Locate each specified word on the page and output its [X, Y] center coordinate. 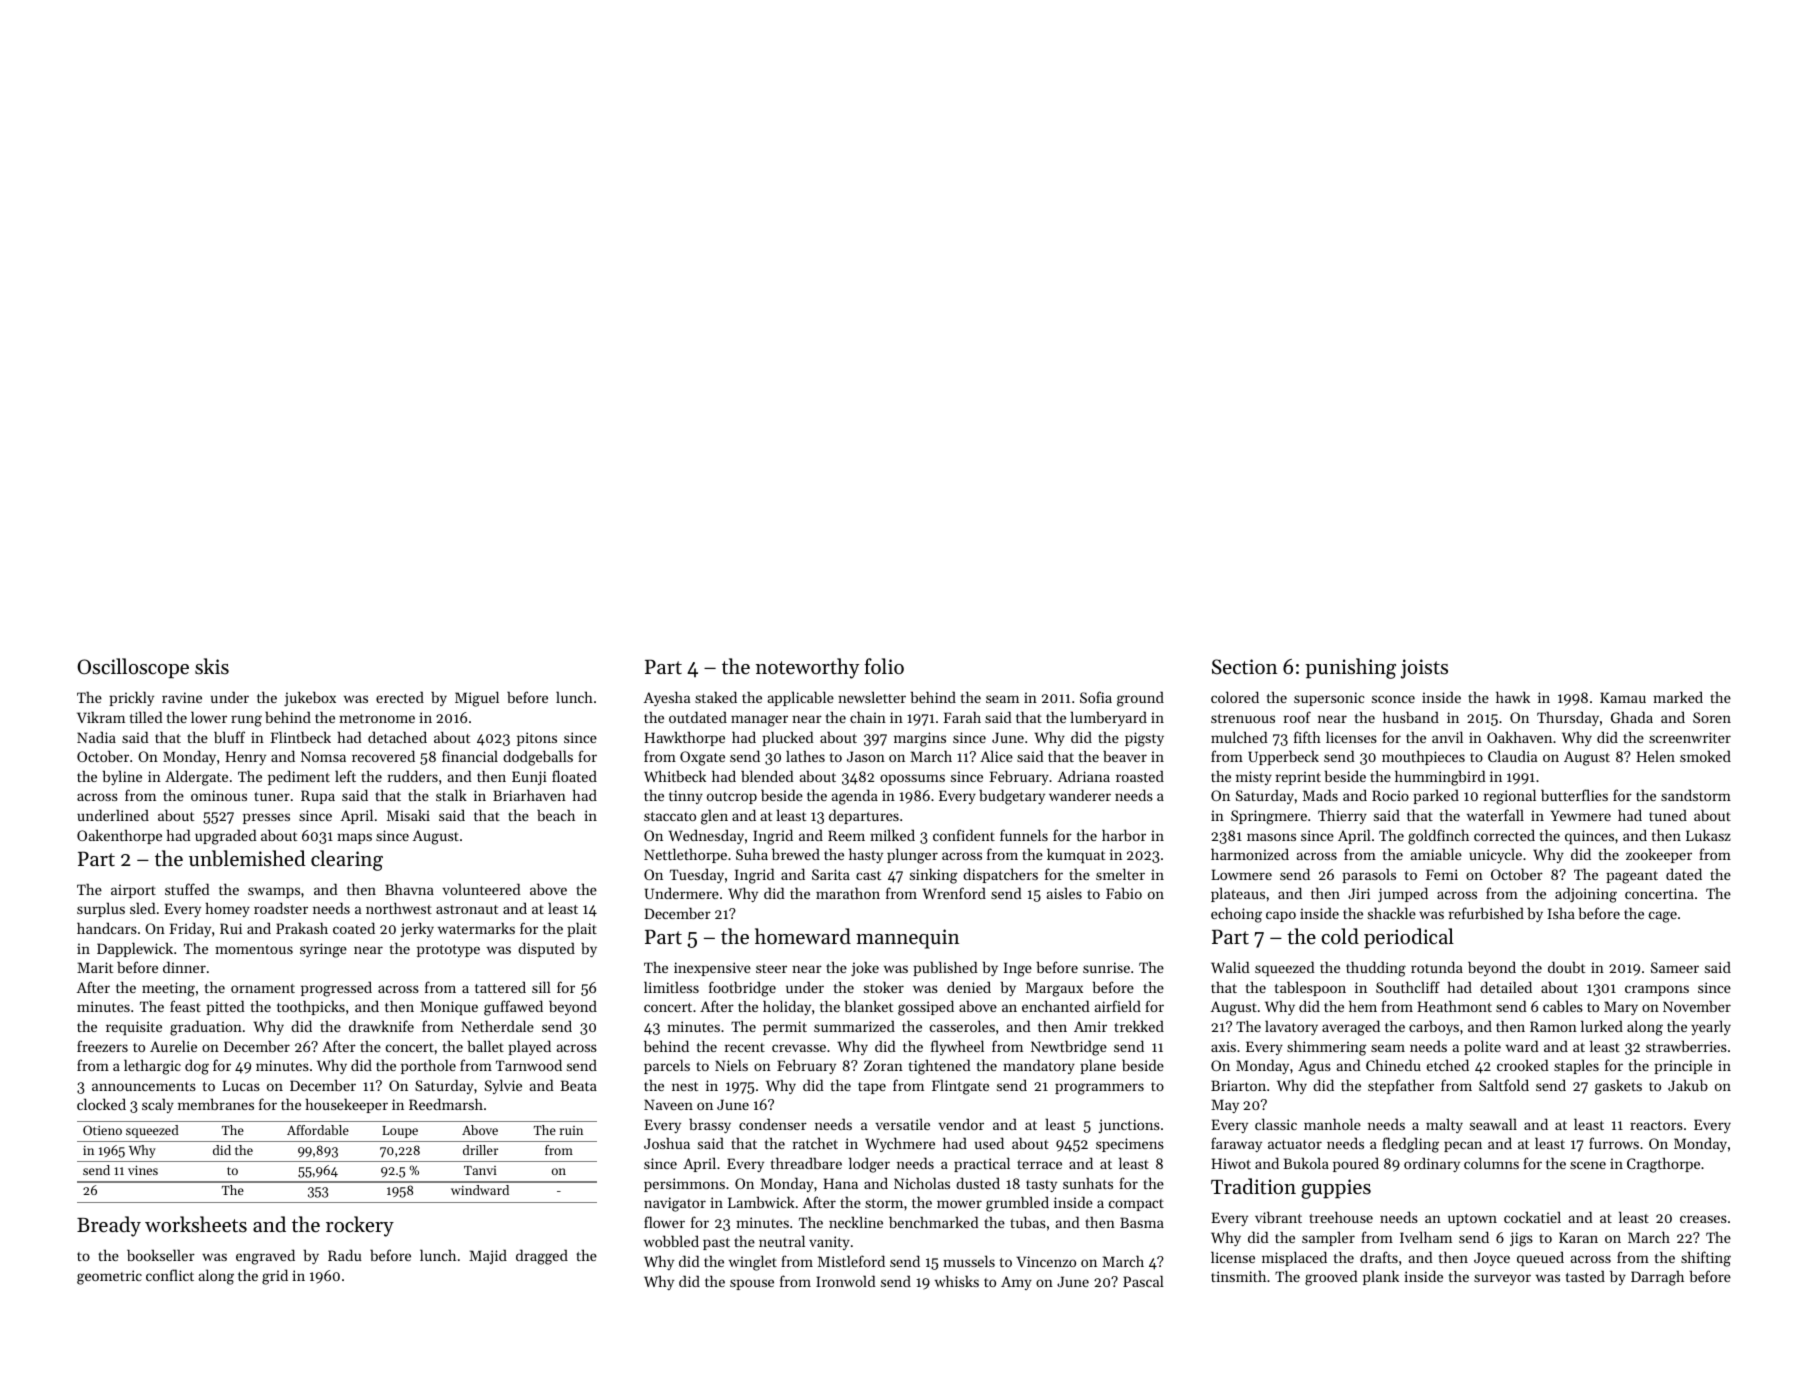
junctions [1129, 1126]
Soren [1712, 717]
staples [1576, 1066]
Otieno [102, 1130]
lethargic [152, 1067]
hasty [866, 855]
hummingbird [1440, 778]
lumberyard [1108, 718]
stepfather [1401, 1086]
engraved [265, 1257]
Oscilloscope [133, 668]
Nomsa [323, 756]
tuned [1668, 815]
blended [767, 776]
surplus [101, 909]
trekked [1139, 1026]
